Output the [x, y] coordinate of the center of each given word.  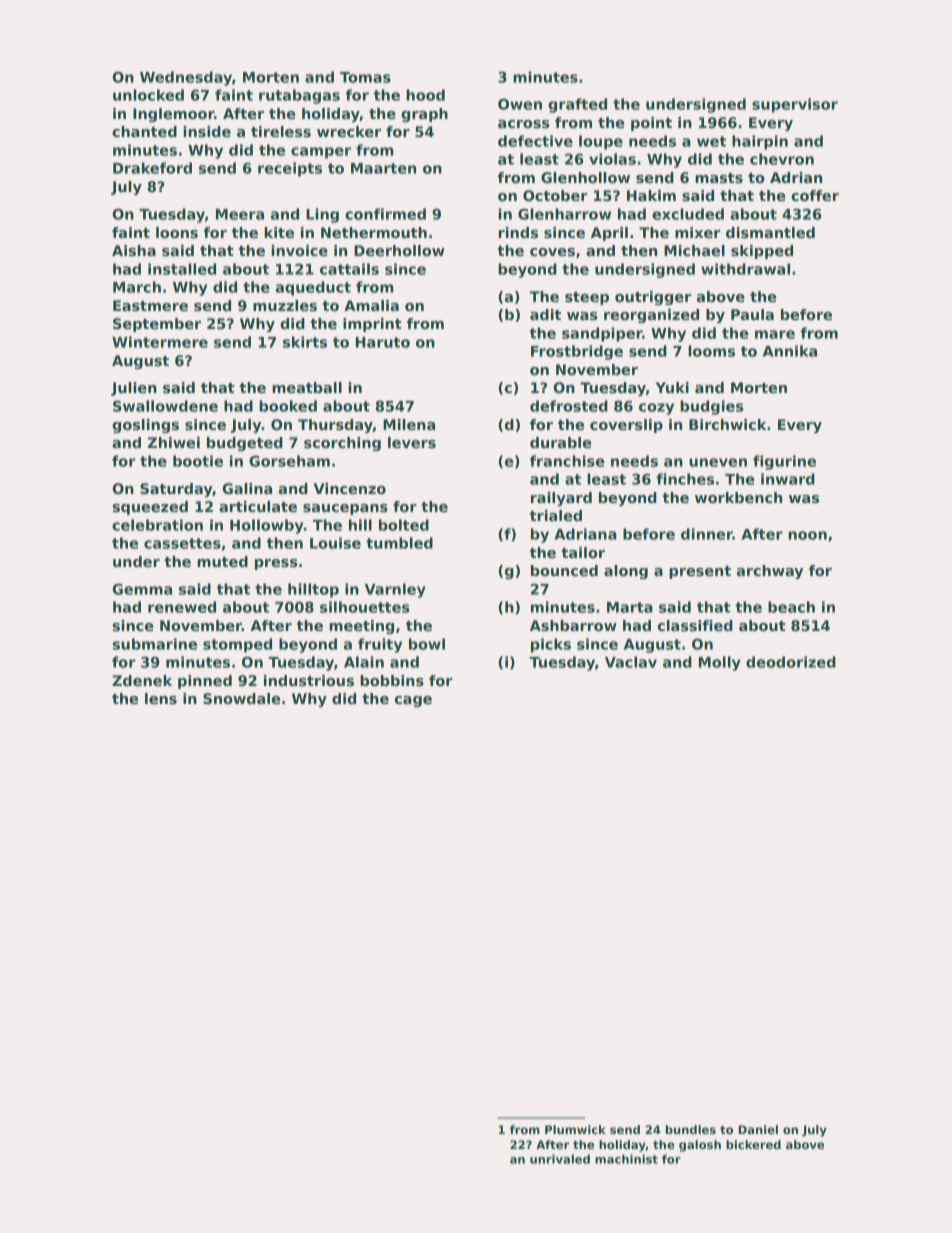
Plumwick [575, 1129]
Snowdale [241, 698]
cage [413, 701]
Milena [409, 424]
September [157, 325]
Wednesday [186, 78]
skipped [762, 252]
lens [161, 698]
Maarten [383, 168]
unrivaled [560, 1159]
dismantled [770, 232]
